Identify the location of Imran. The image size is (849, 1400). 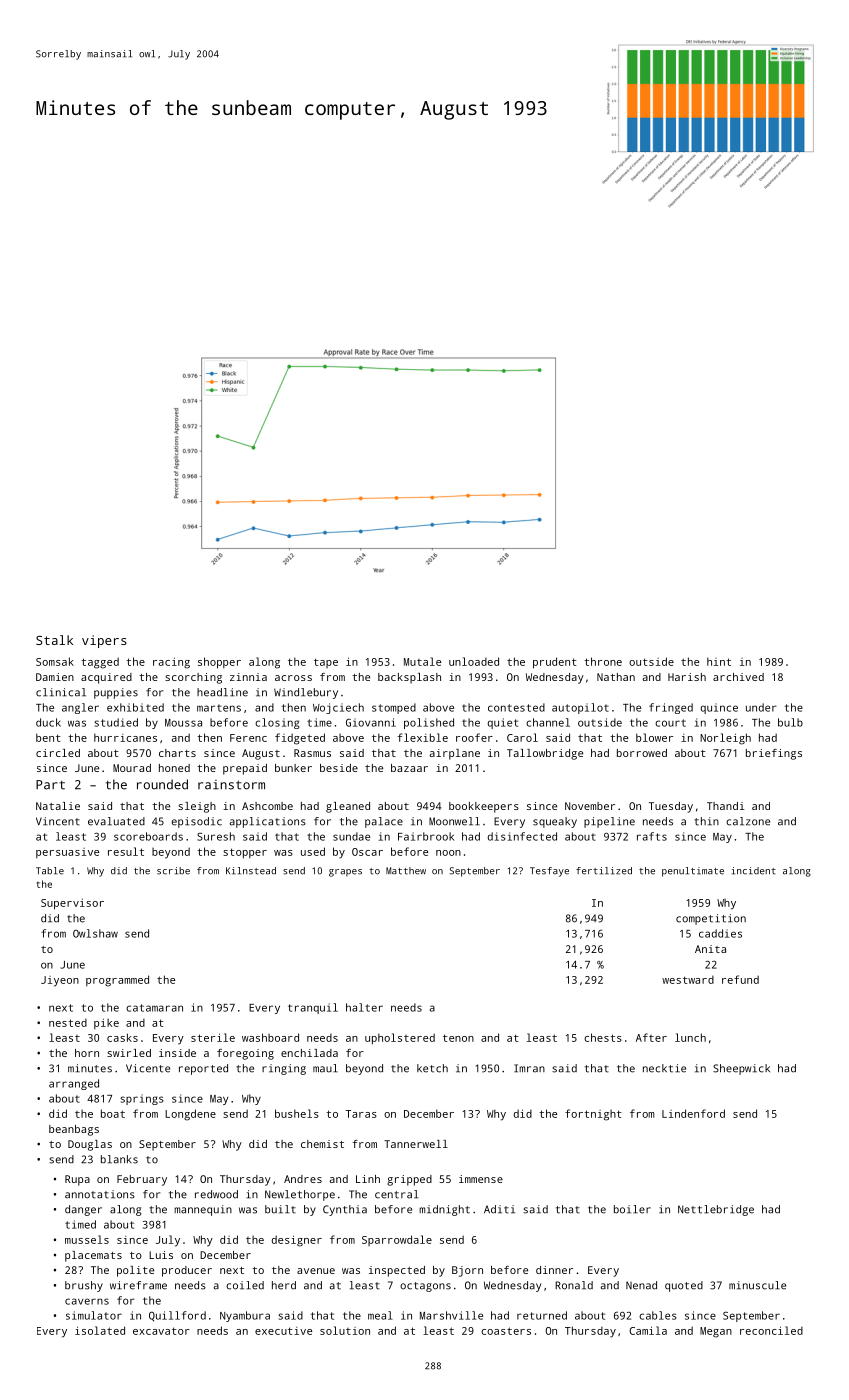
(529, 1068).
